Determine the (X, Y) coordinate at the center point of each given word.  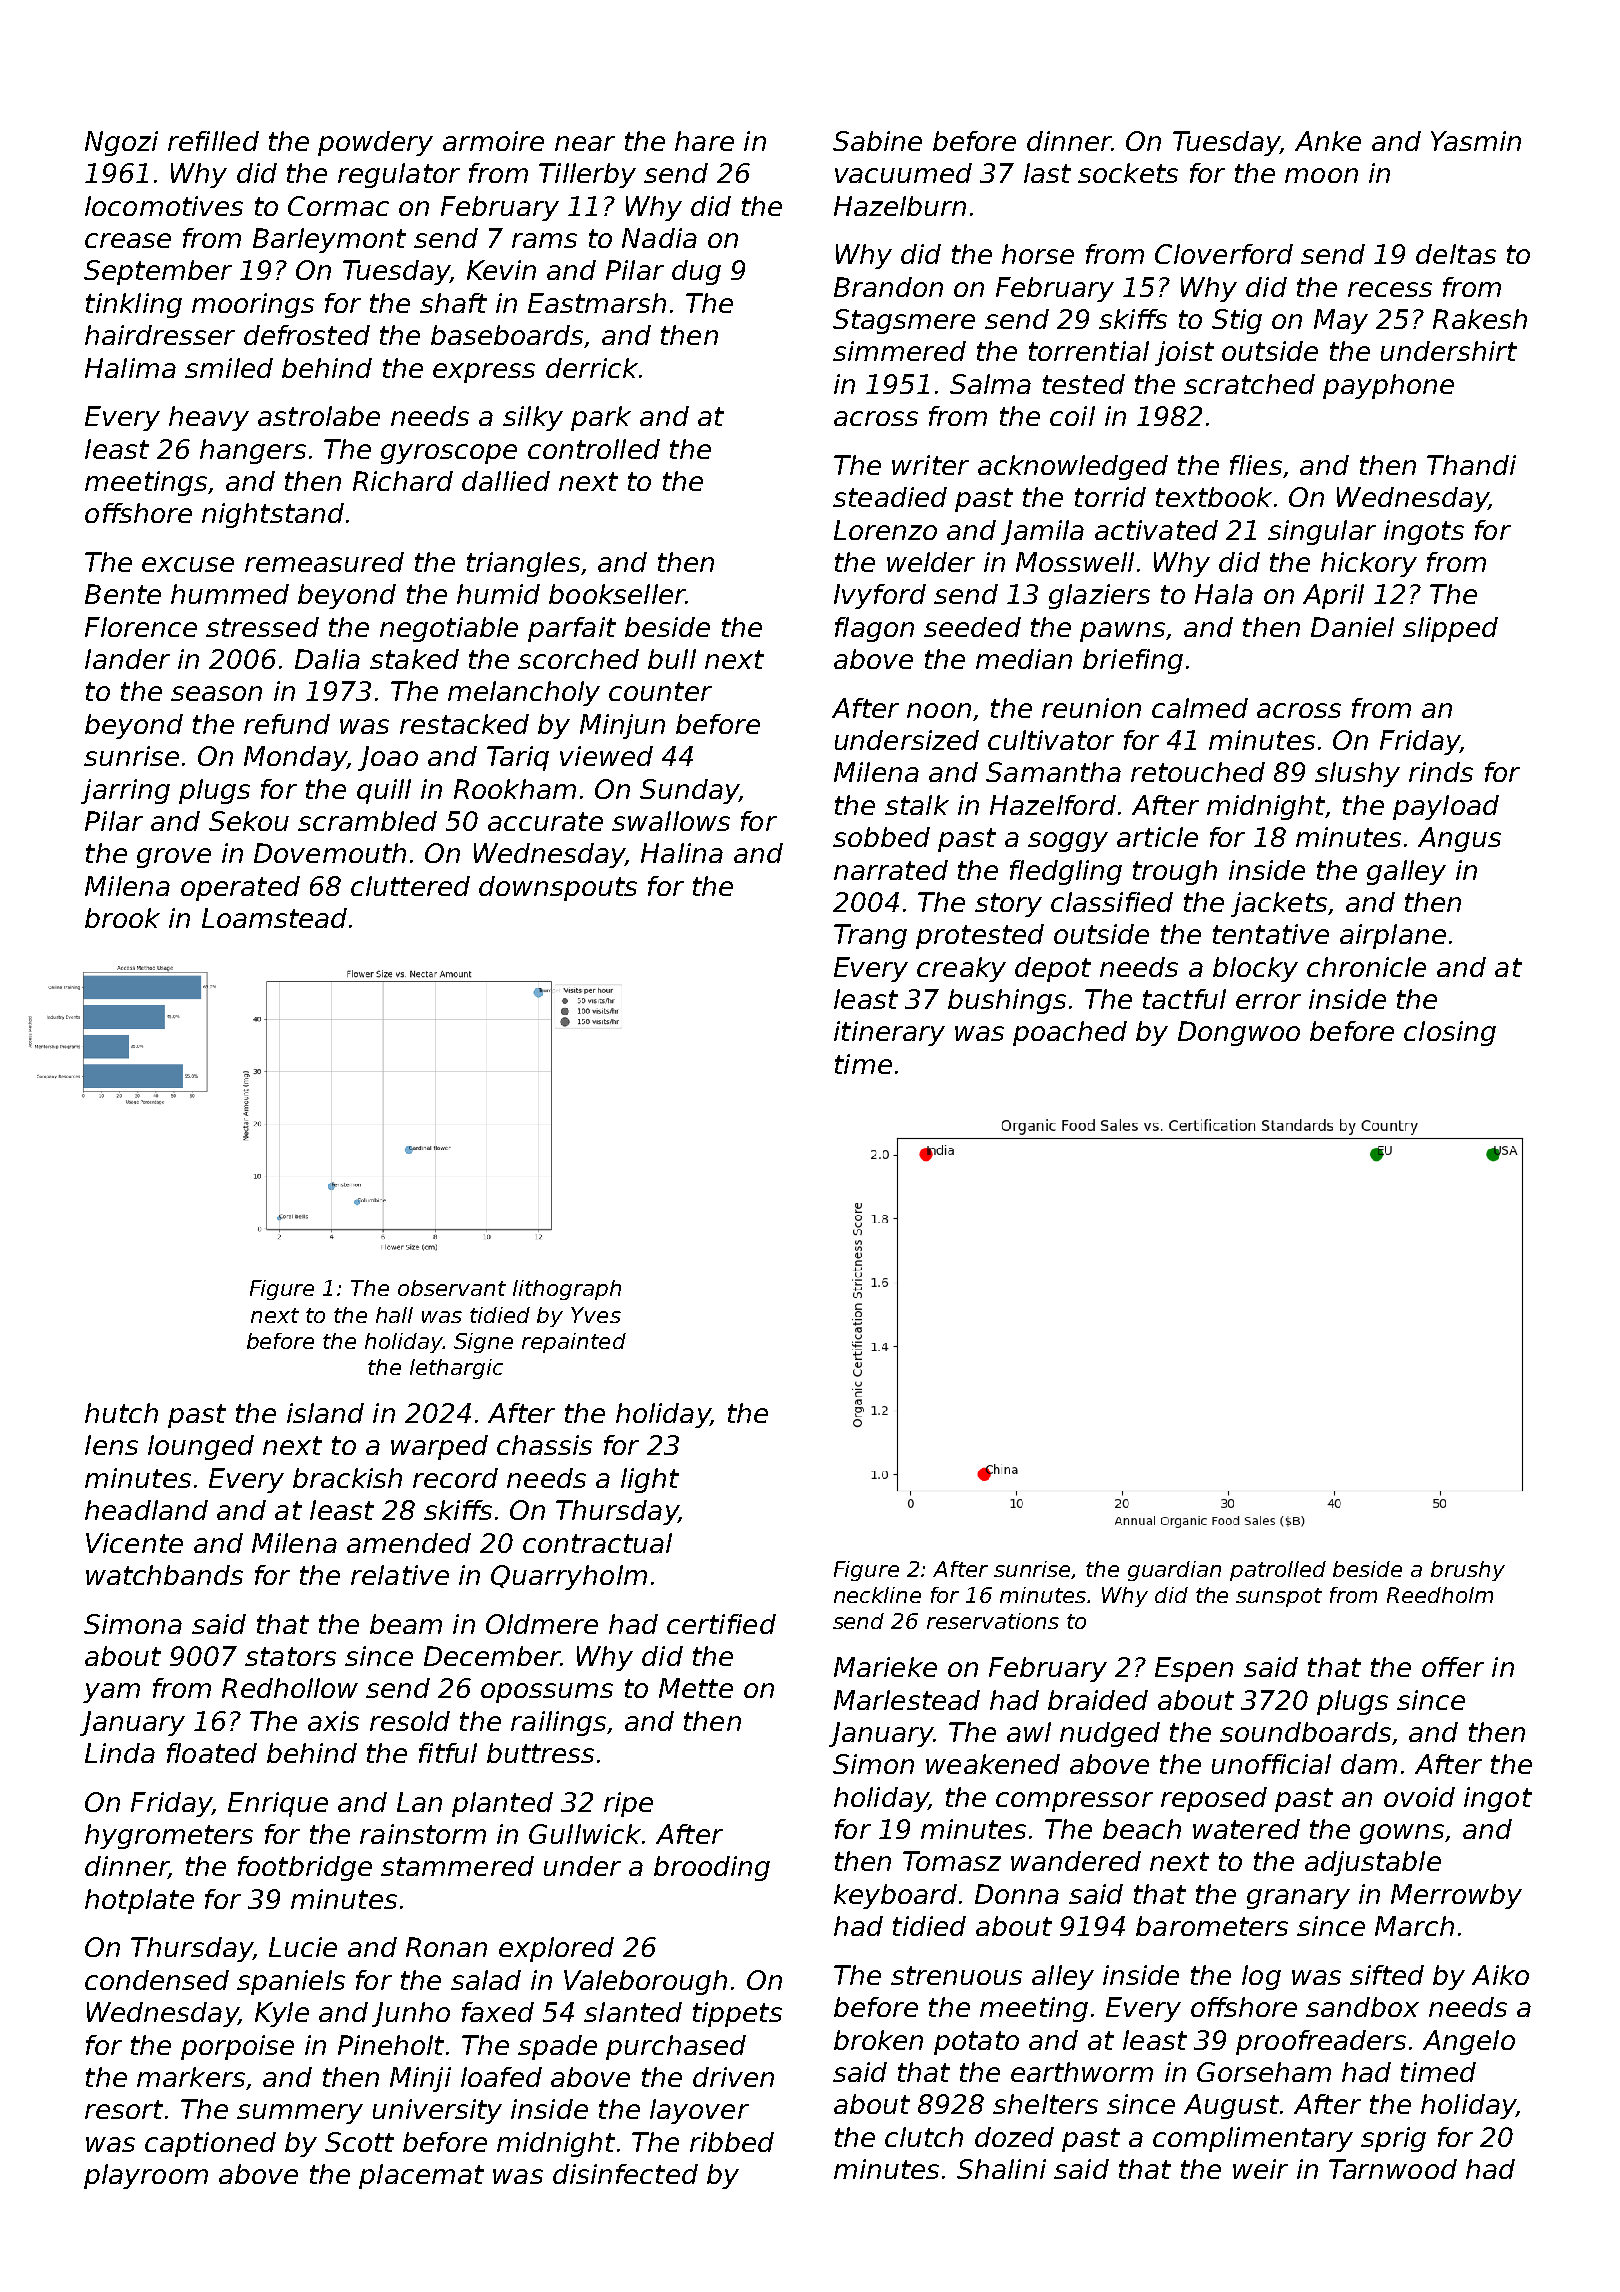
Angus (1459, 839)
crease (128, 240)
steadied (890, 497)
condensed (157, 1980)
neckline (877, 1595)
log (1261, 1977)
